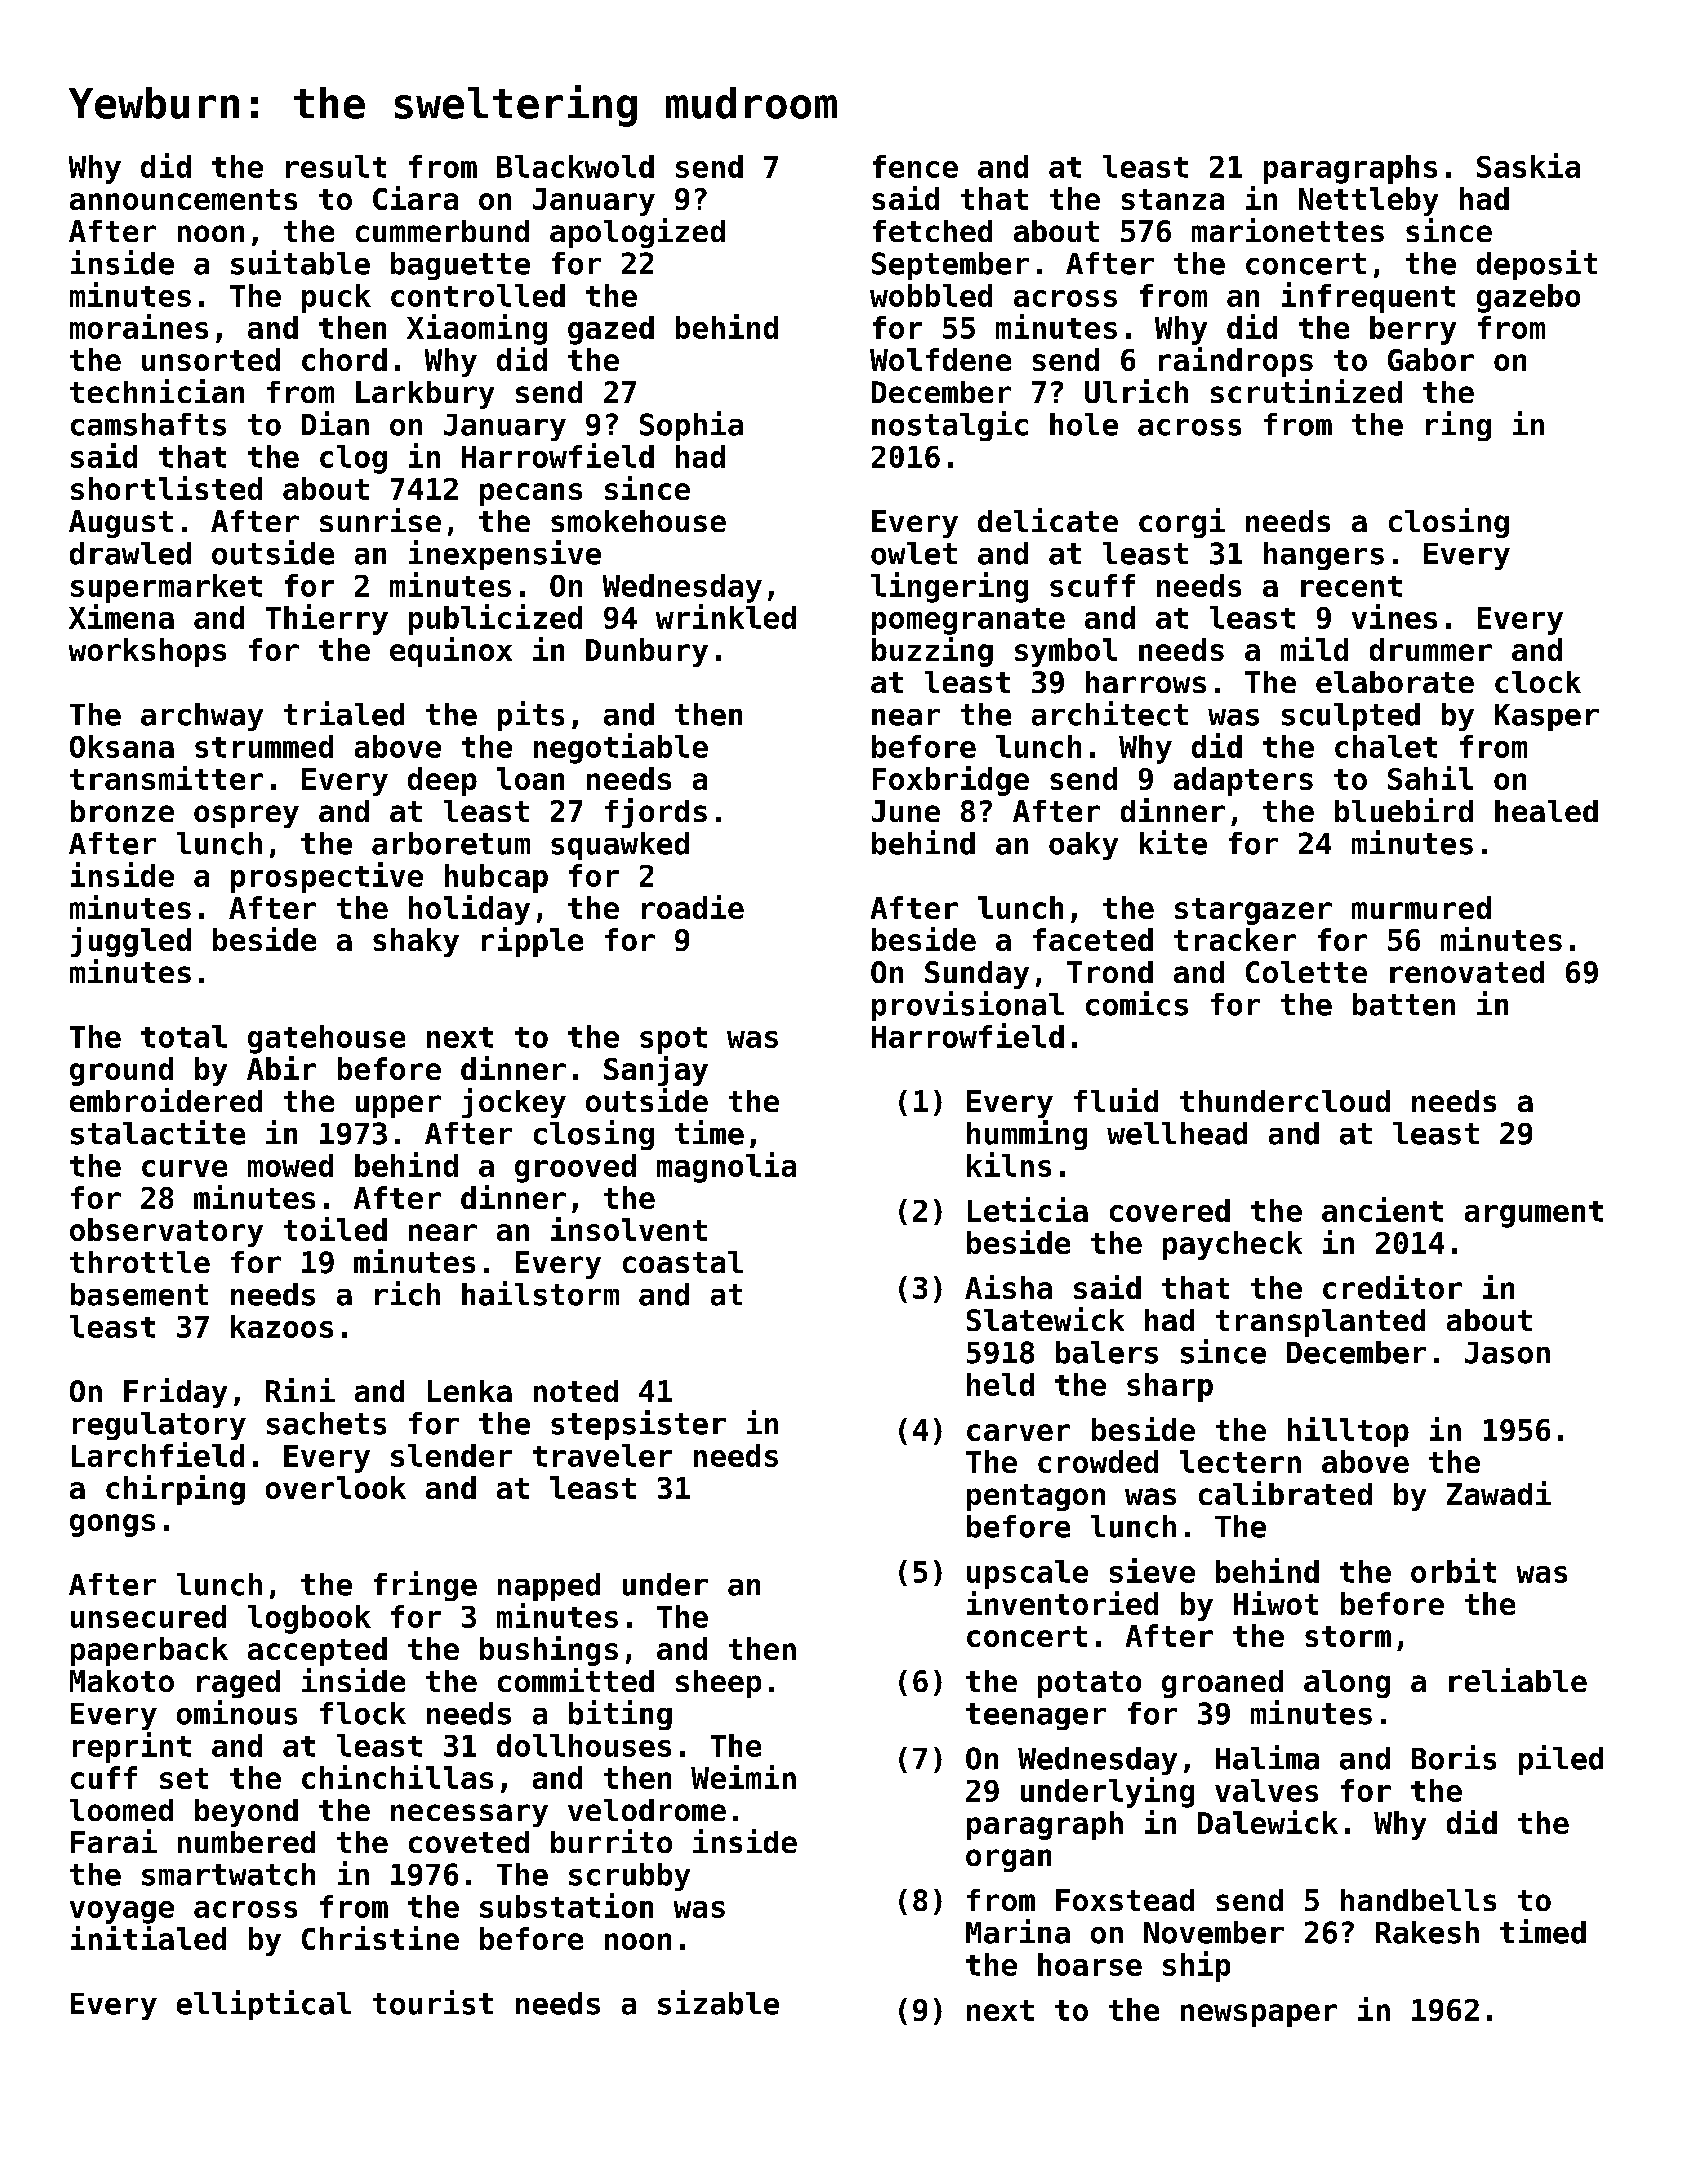 The image size is (1683, 2178). What do you see at coordinates (335, 1229) in the page?
I see `toiled` at bounding box center [335, 1229].
